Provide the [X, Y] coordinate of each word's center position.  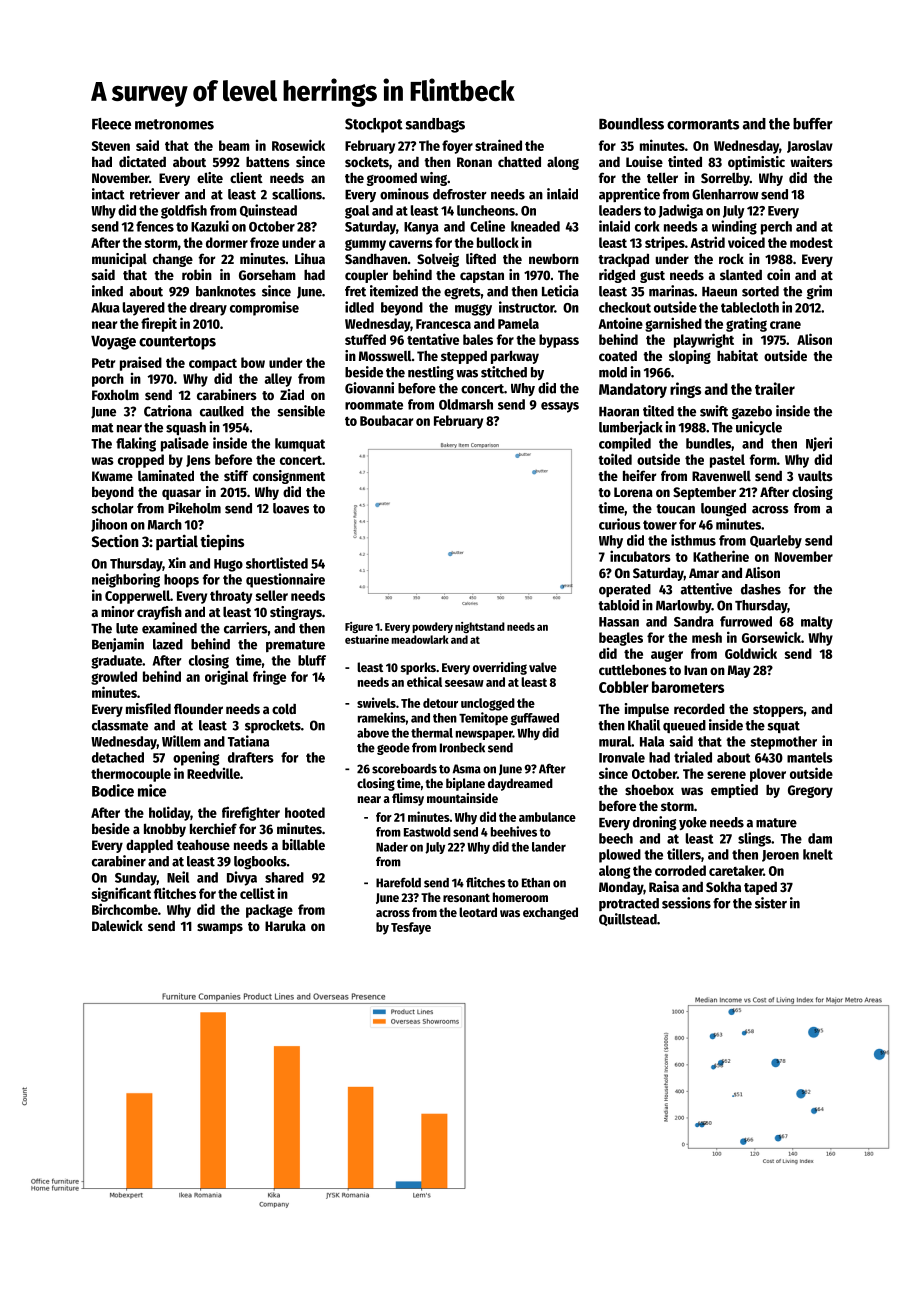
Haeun [719, 292]
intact [108, 194]
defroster [460, 194]
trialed [693, 757]
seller [272, 595]
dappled [149, 846]
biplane [465, 784]
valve [543, 667]
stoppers [778, 711]
